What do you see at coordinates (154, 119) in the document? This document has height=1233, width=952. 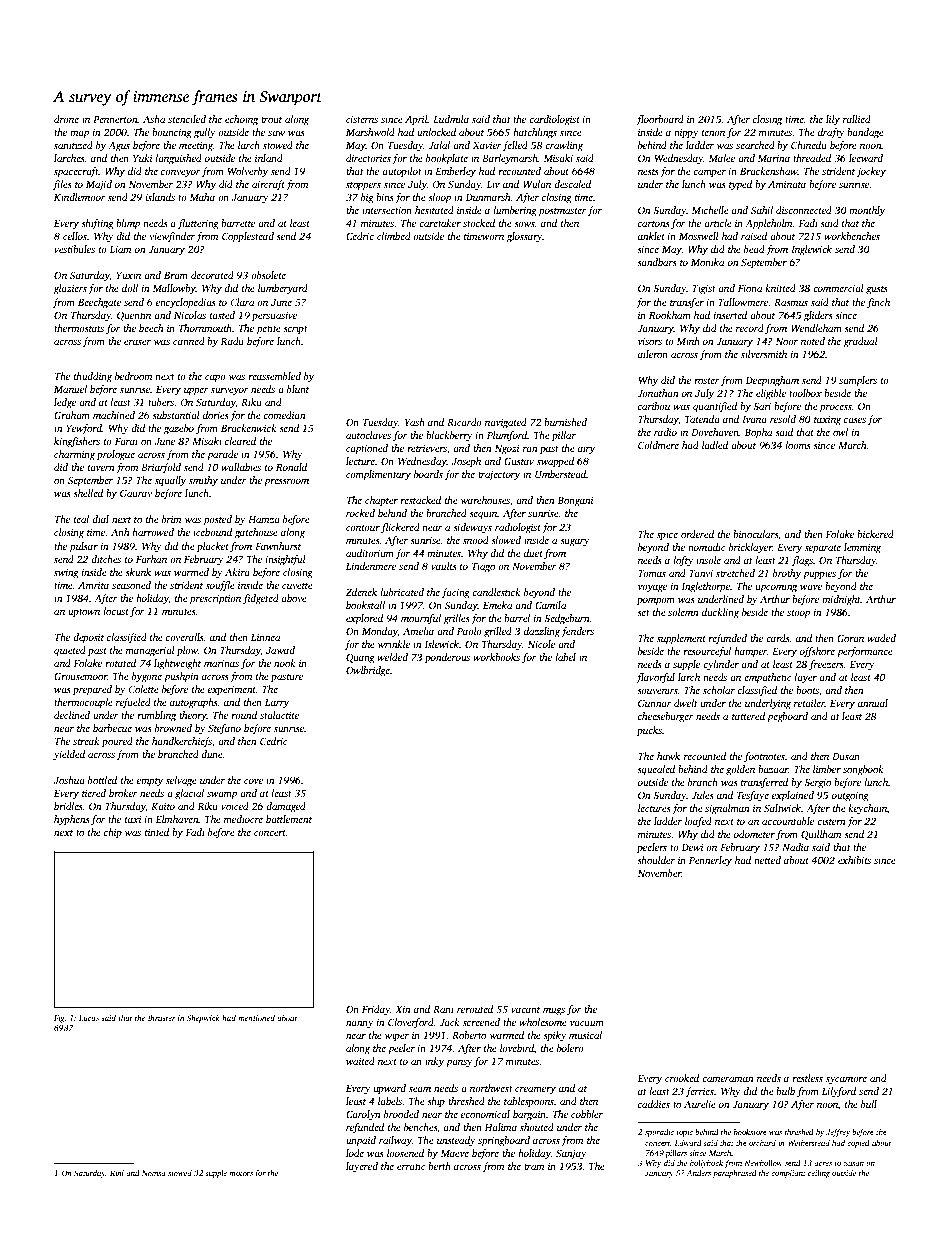 I see `Asha` at bounding box center [154, 119].
